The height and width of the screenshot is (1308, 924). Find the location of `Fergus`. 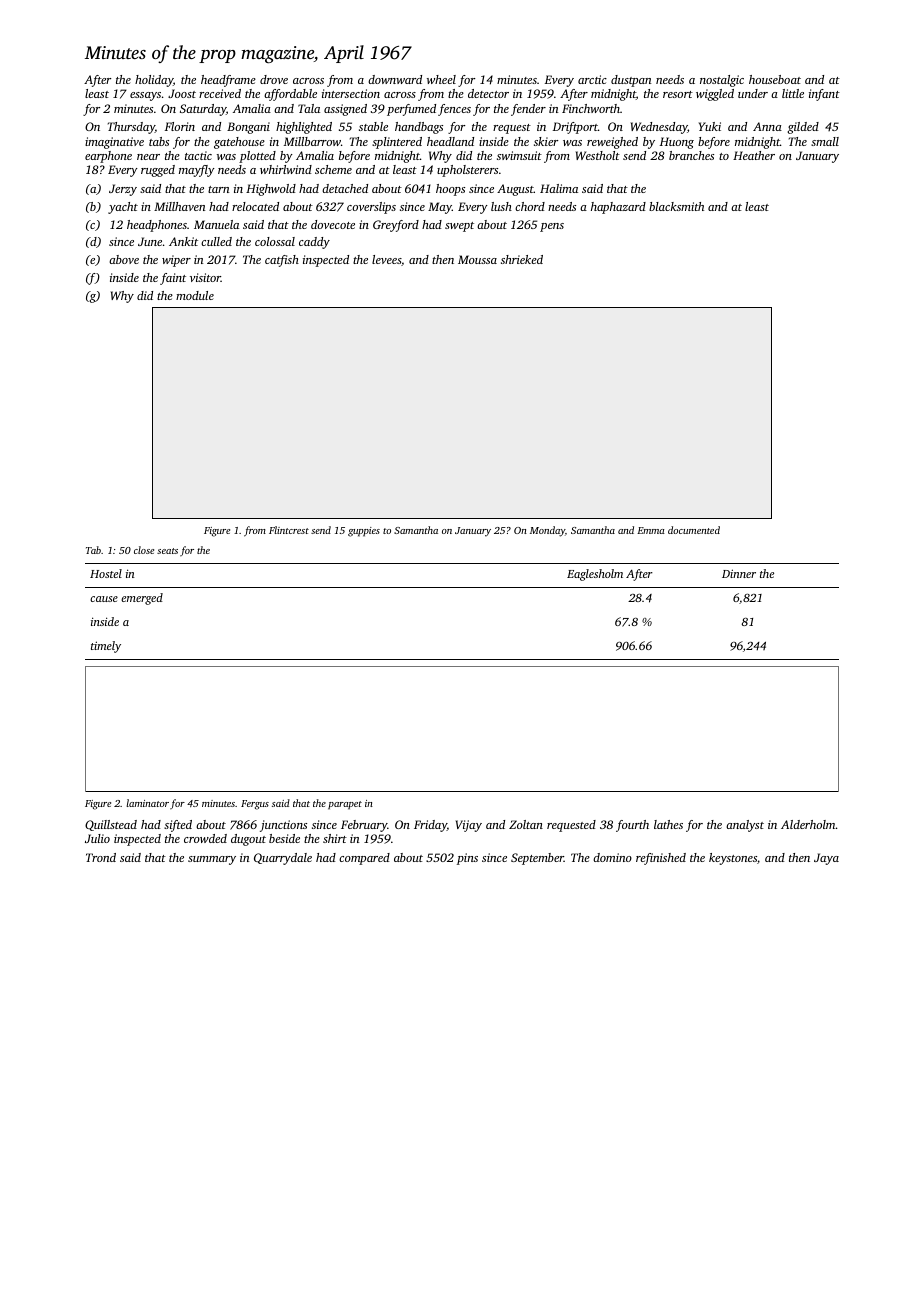

Fergus is located at coordinates (255, 805).
